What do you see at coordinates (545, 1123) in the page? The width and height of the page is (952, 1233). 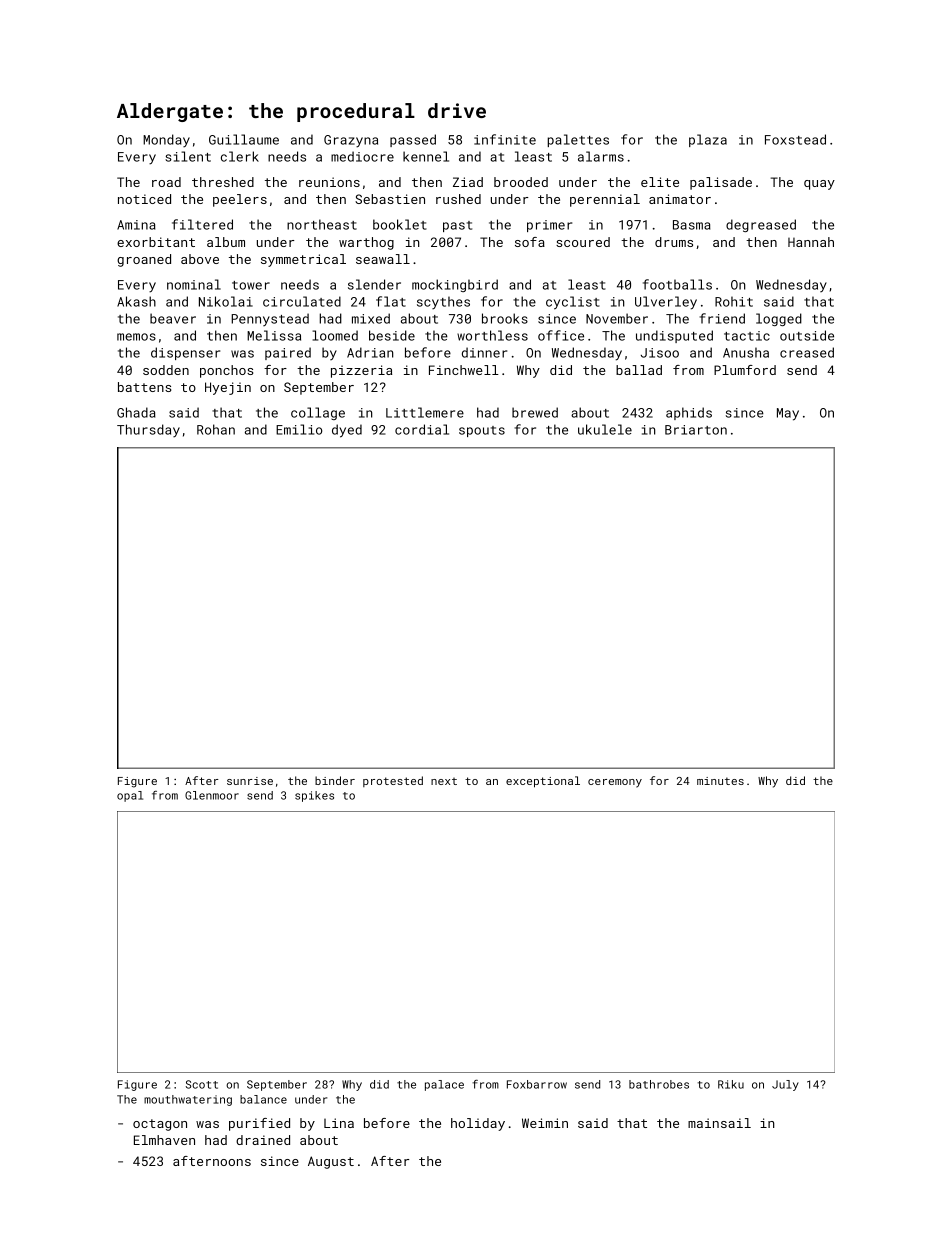 I see `Weimin` at bounding box center [545, 1123].
